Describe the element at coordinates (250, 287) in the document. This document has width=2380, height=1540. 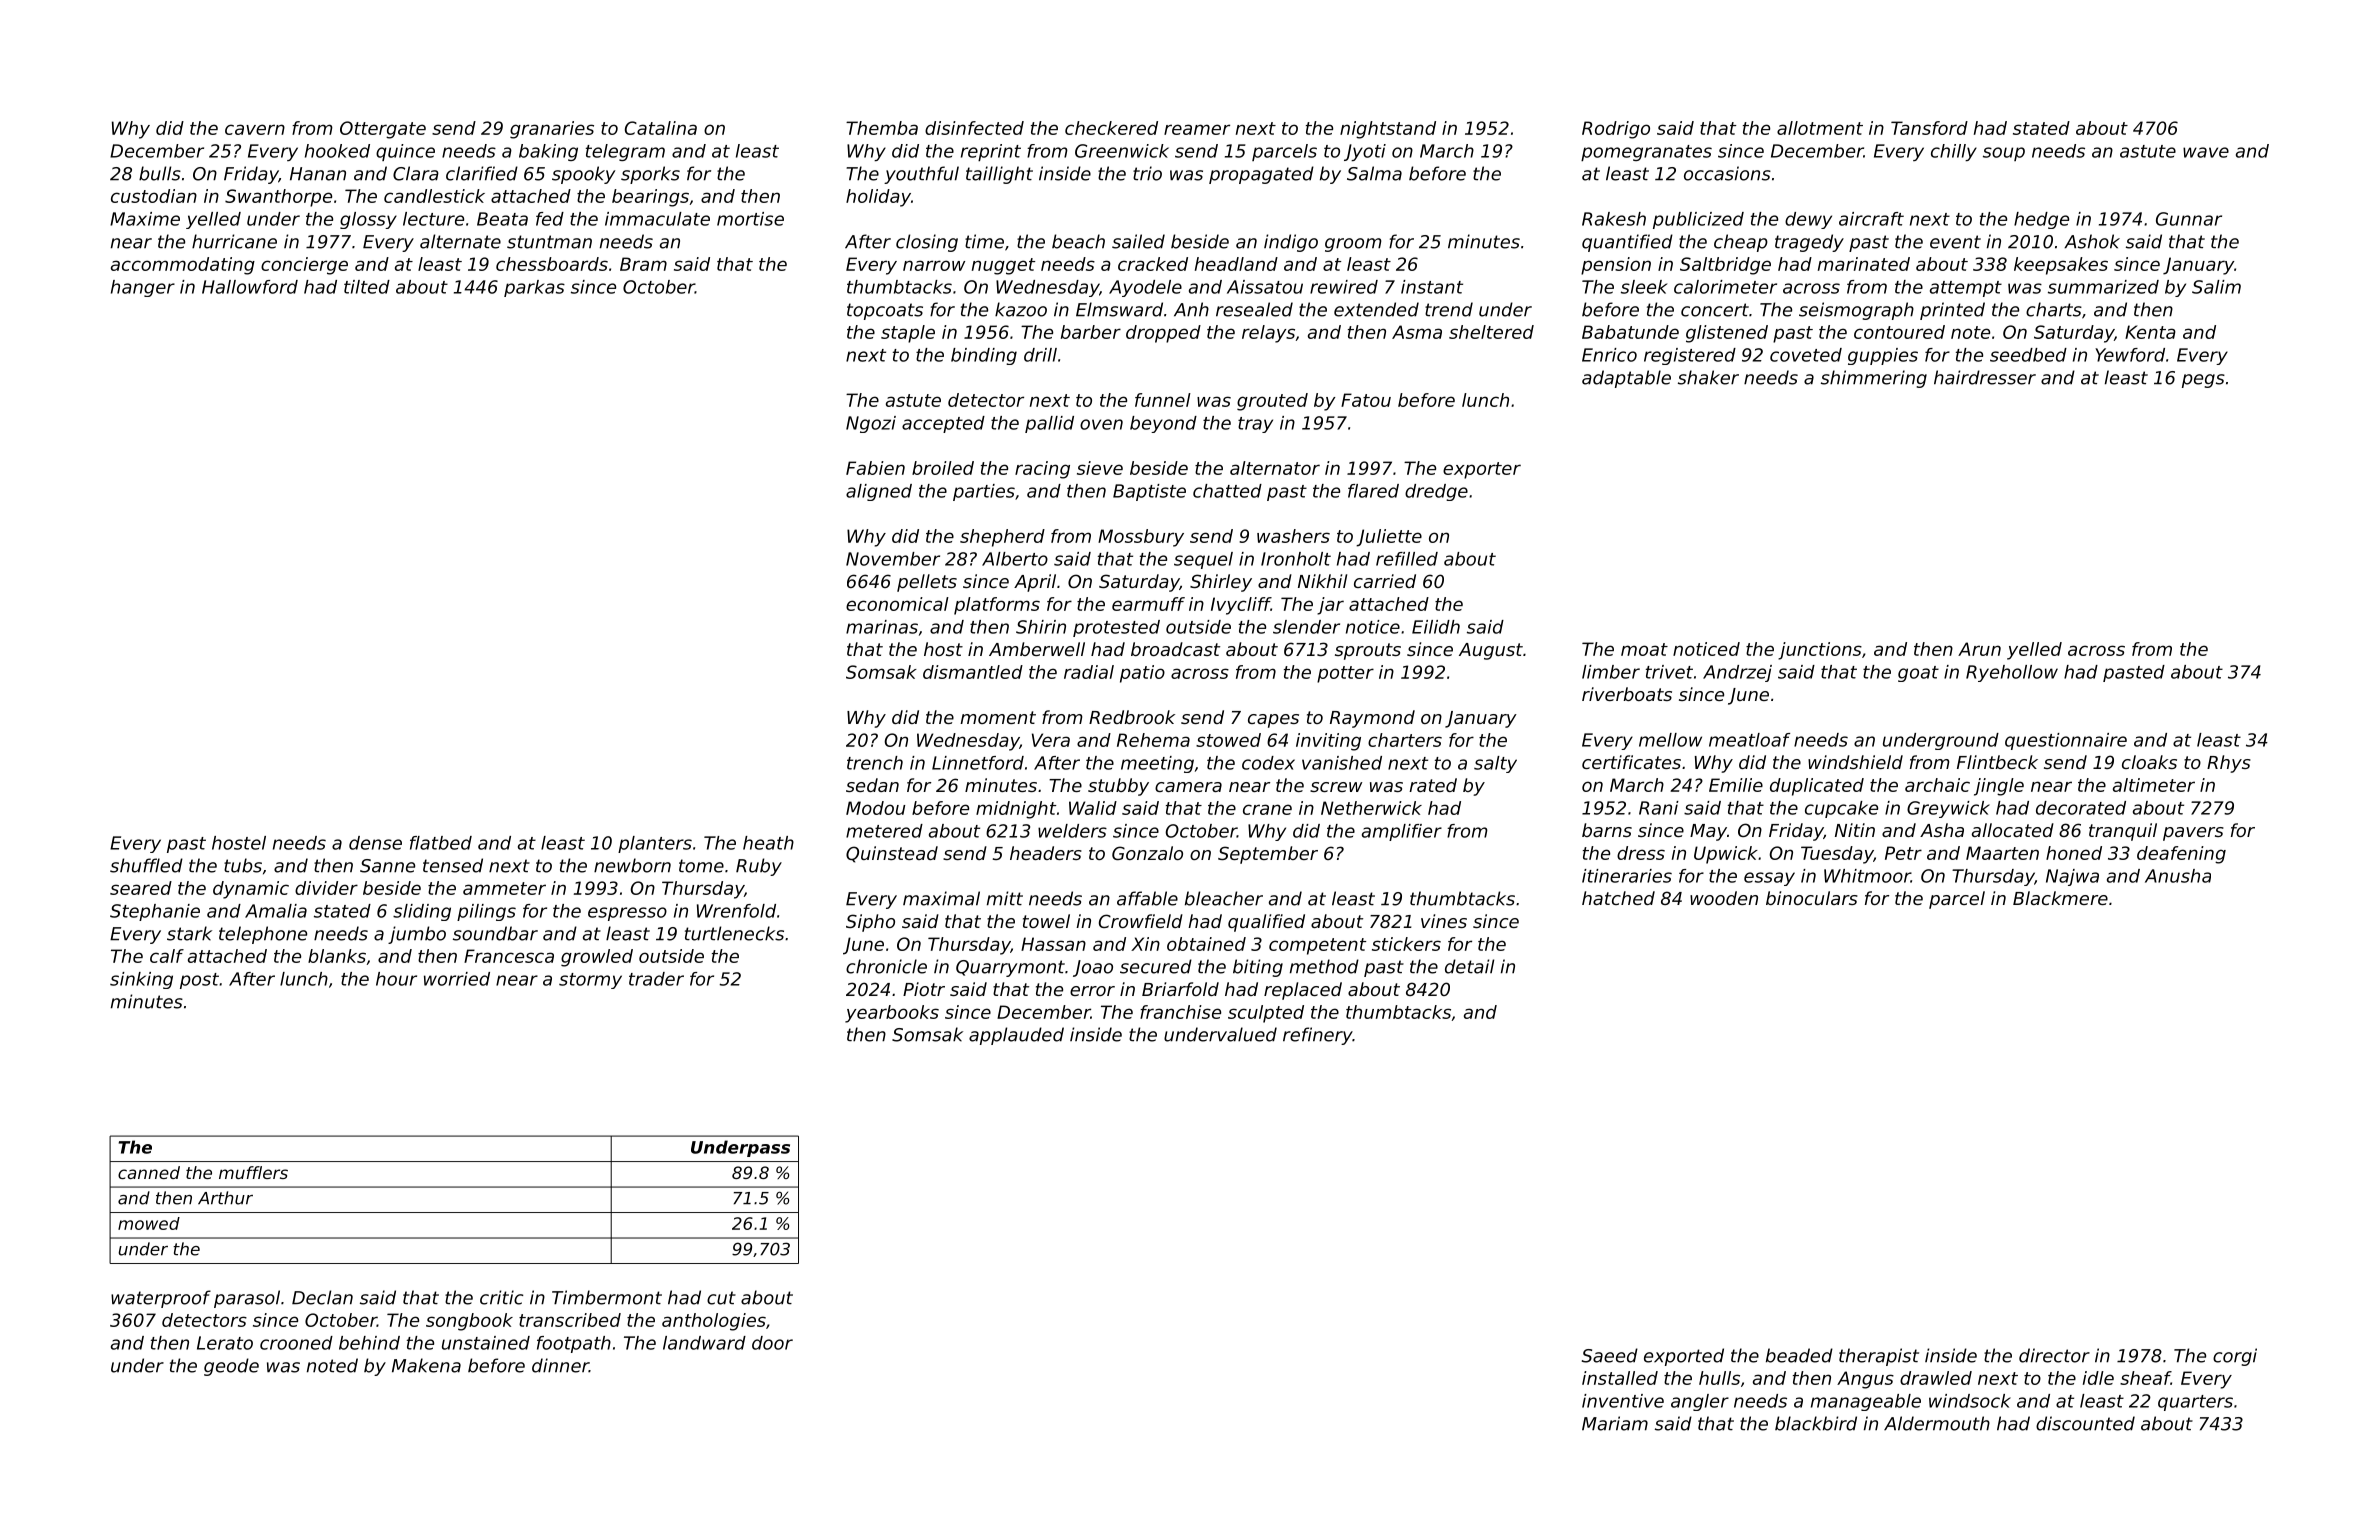
I see `Hallowford` at that location.
